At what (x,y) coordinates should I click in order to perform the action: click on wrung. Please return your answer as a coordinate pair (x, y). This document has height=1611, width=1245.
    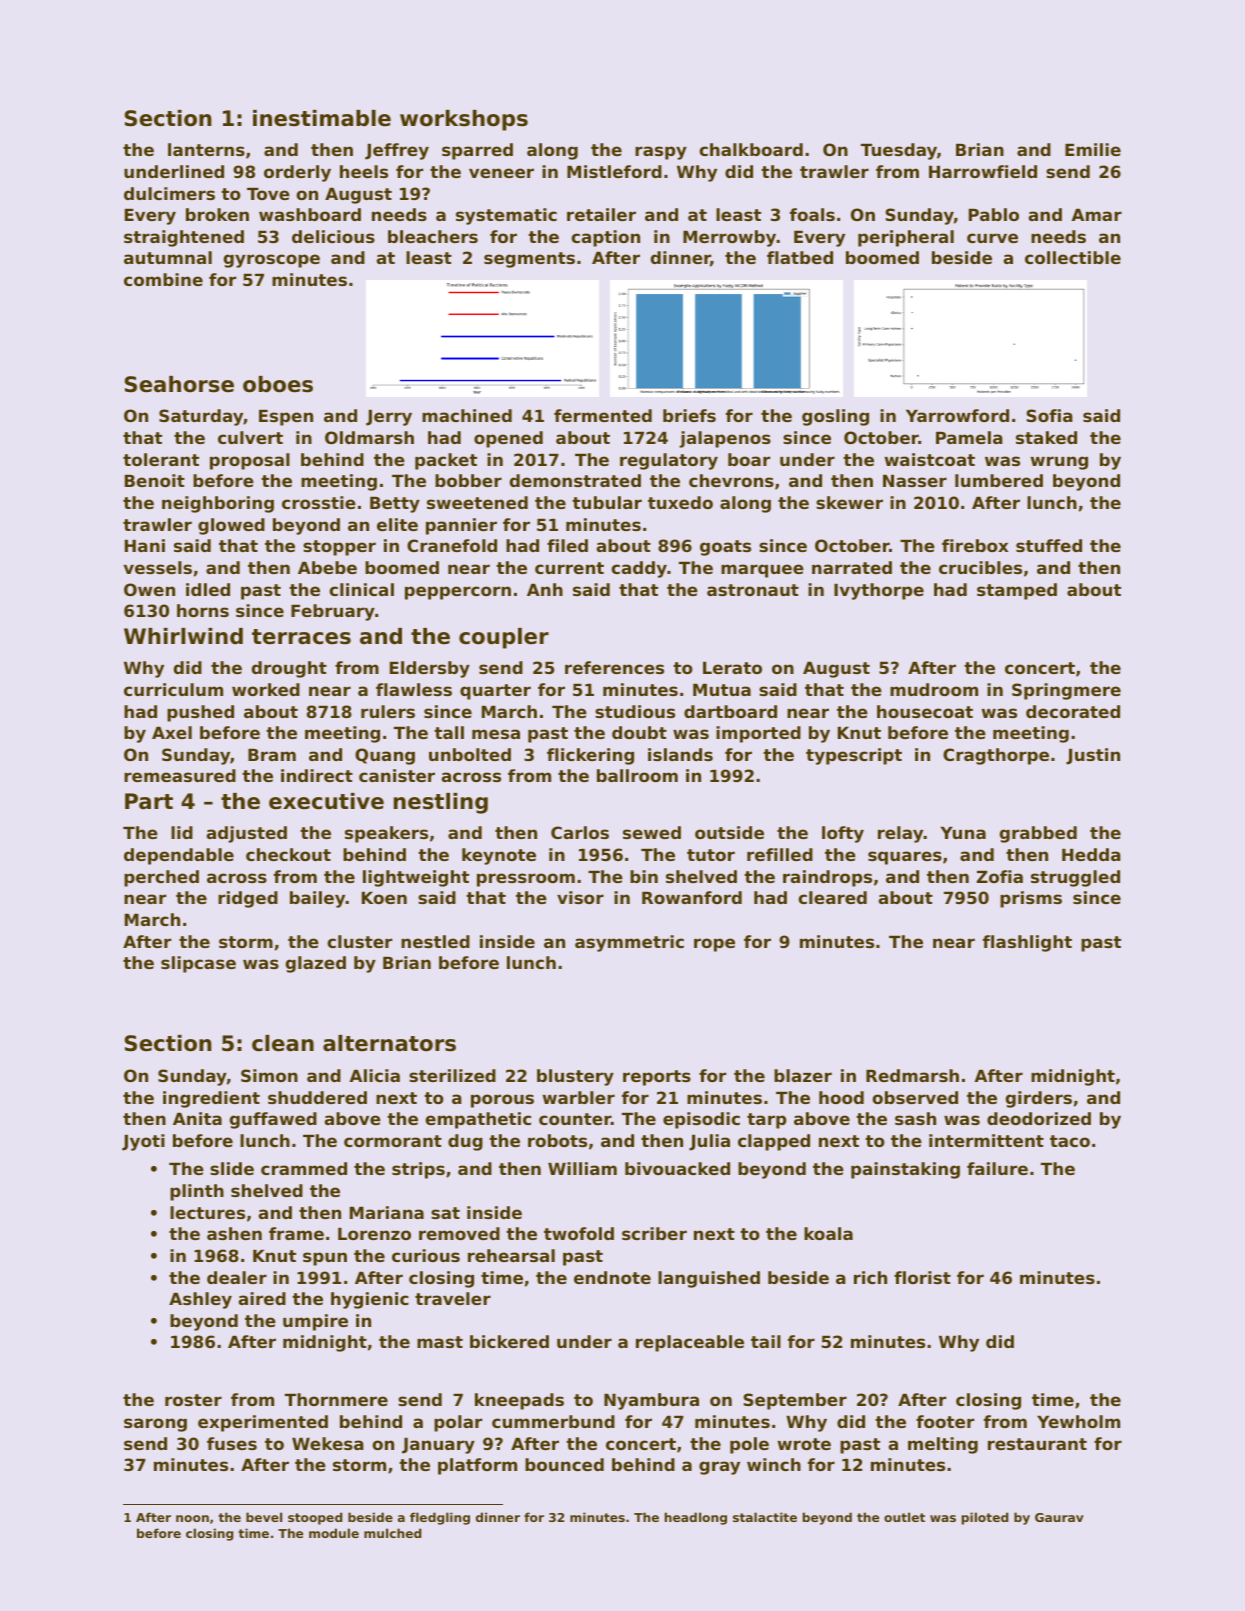
    Looking at the image, I should click on (1059, 463).
